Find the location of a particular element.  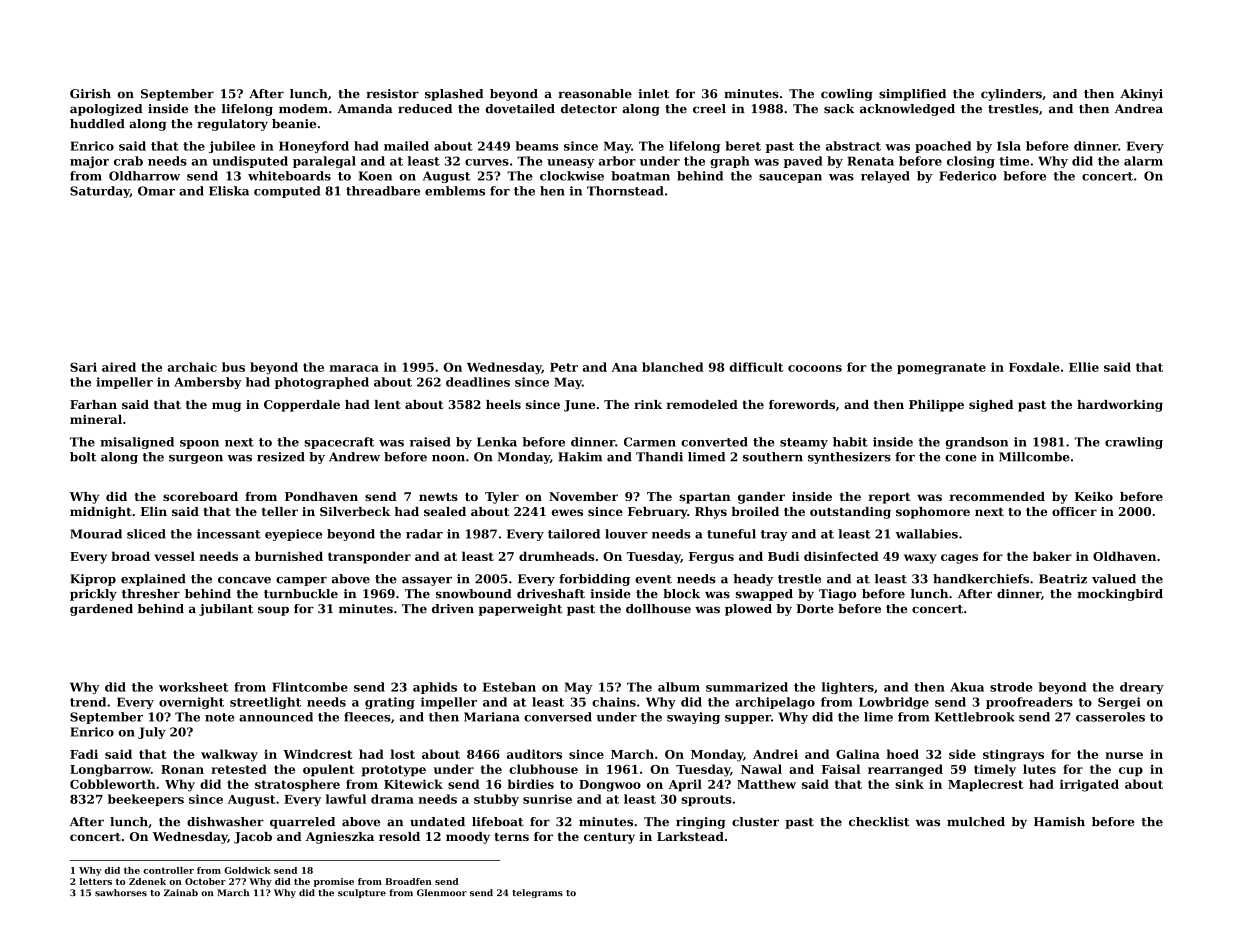

alarm is located at coordinates (1143, 161).
